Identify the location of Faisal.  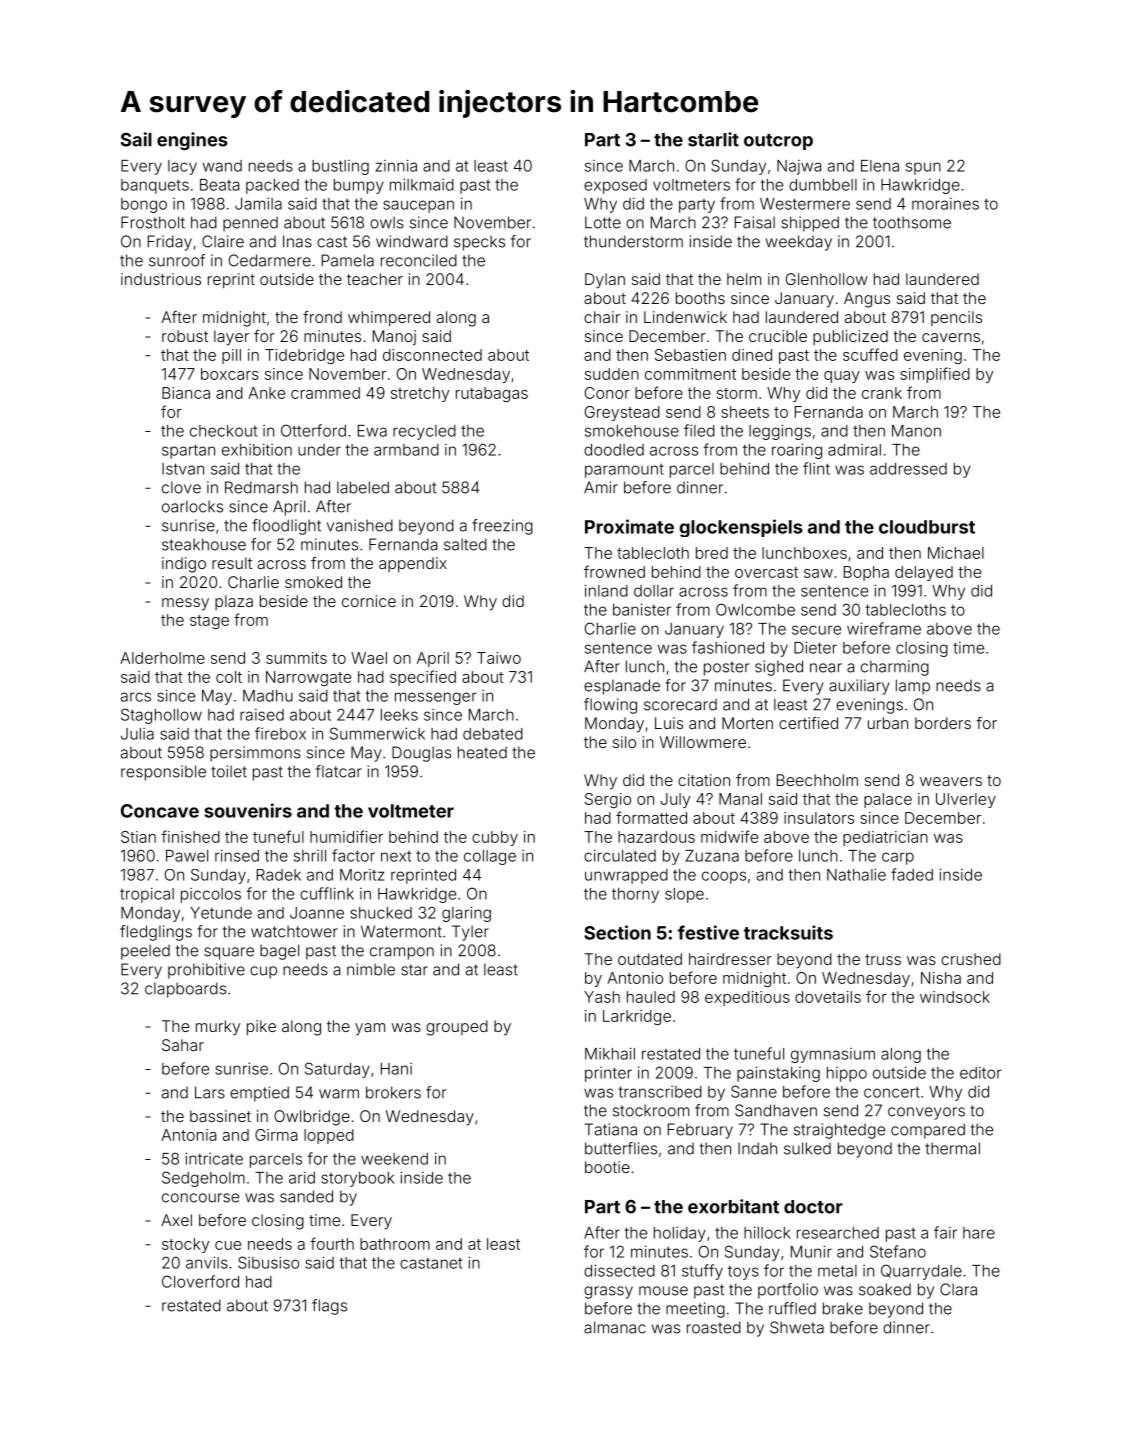
(755, 222).
